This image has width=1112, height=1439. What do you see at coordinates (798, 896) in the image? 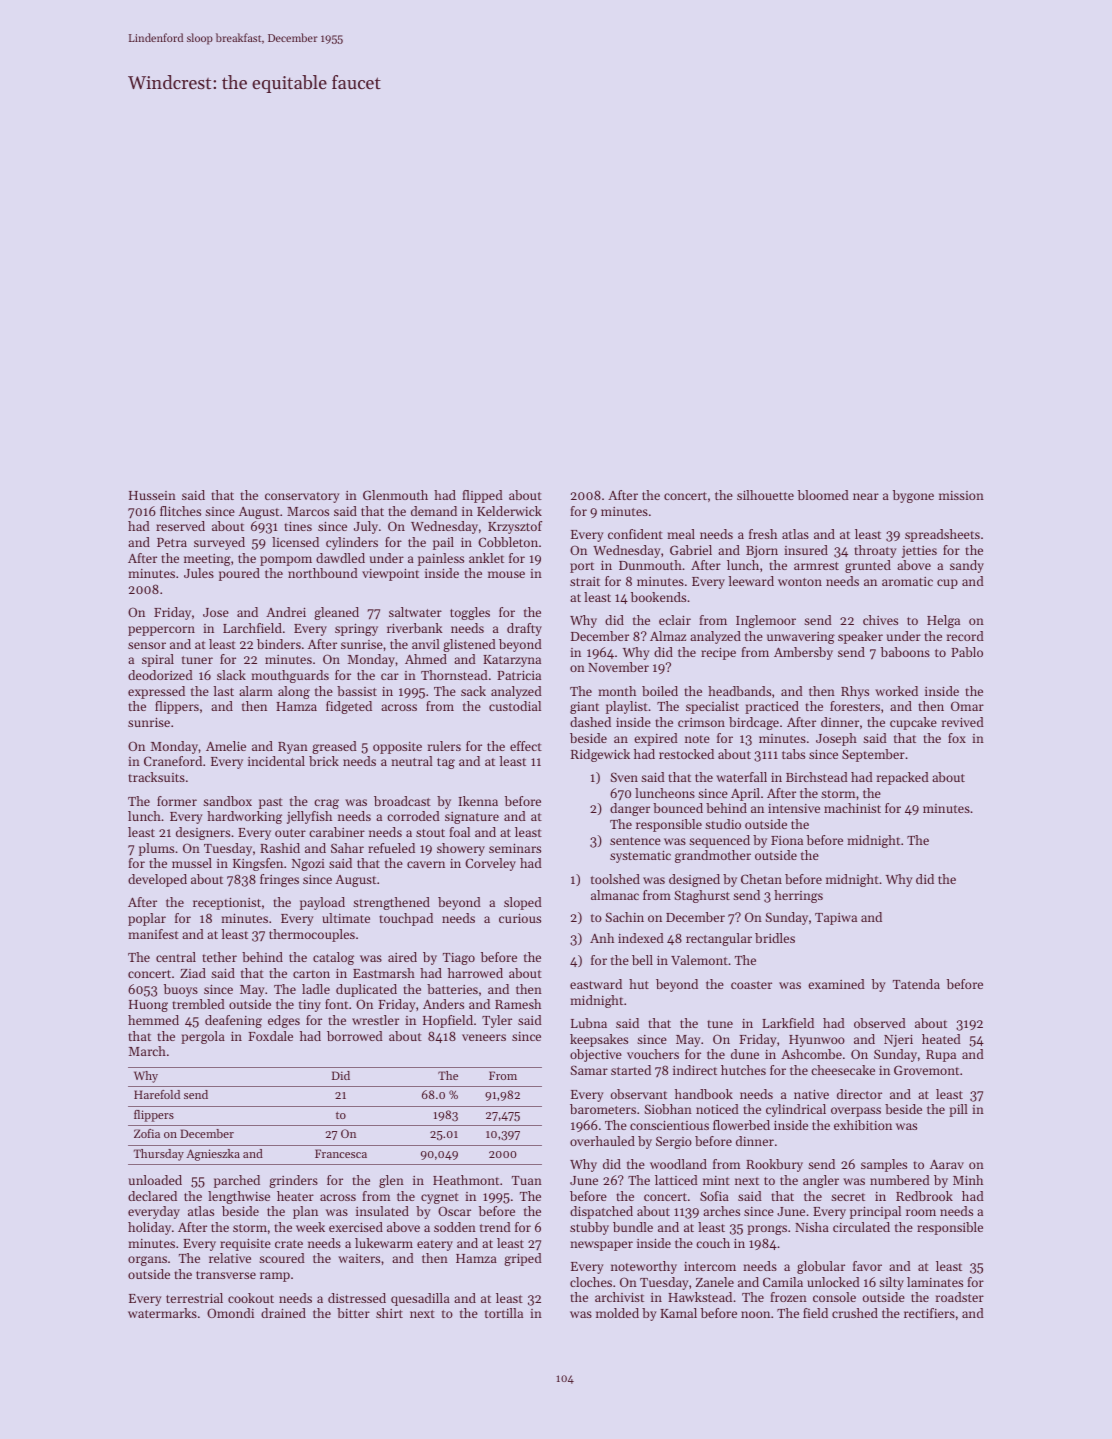
I see `herrings` at bounding box center [798, 896].
